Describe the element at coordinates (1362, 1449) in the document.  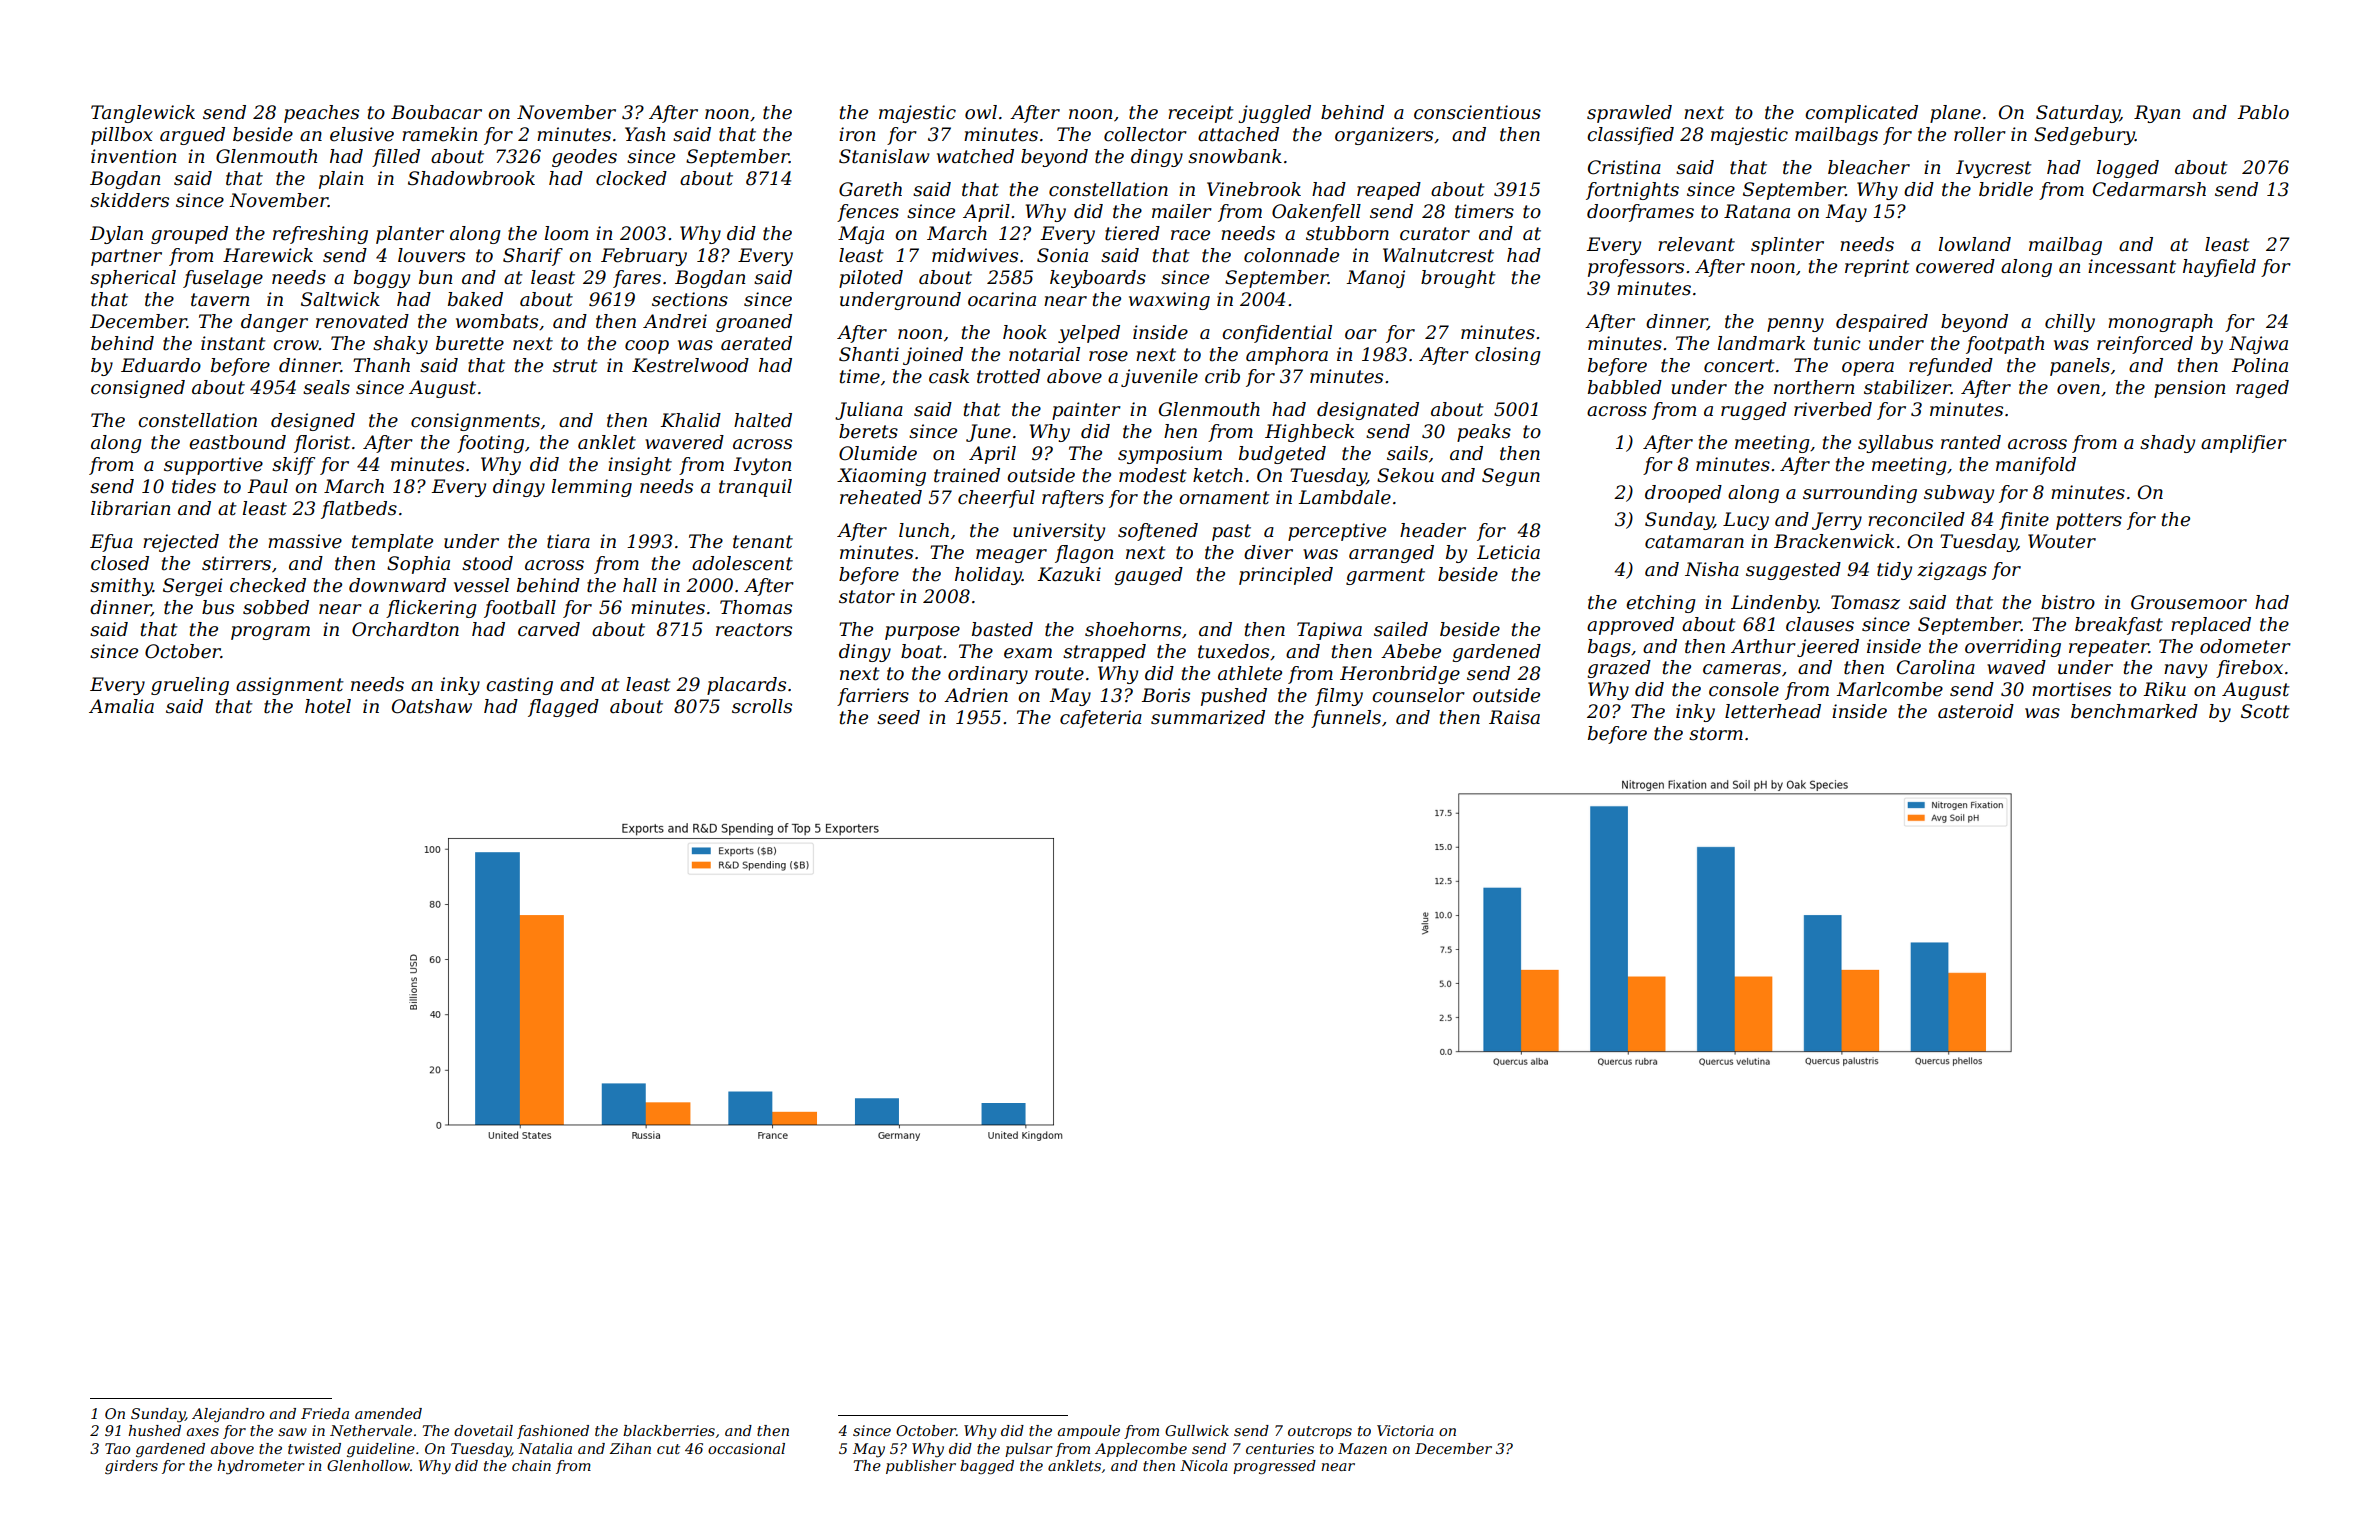
I see `Mazen` at that location.
